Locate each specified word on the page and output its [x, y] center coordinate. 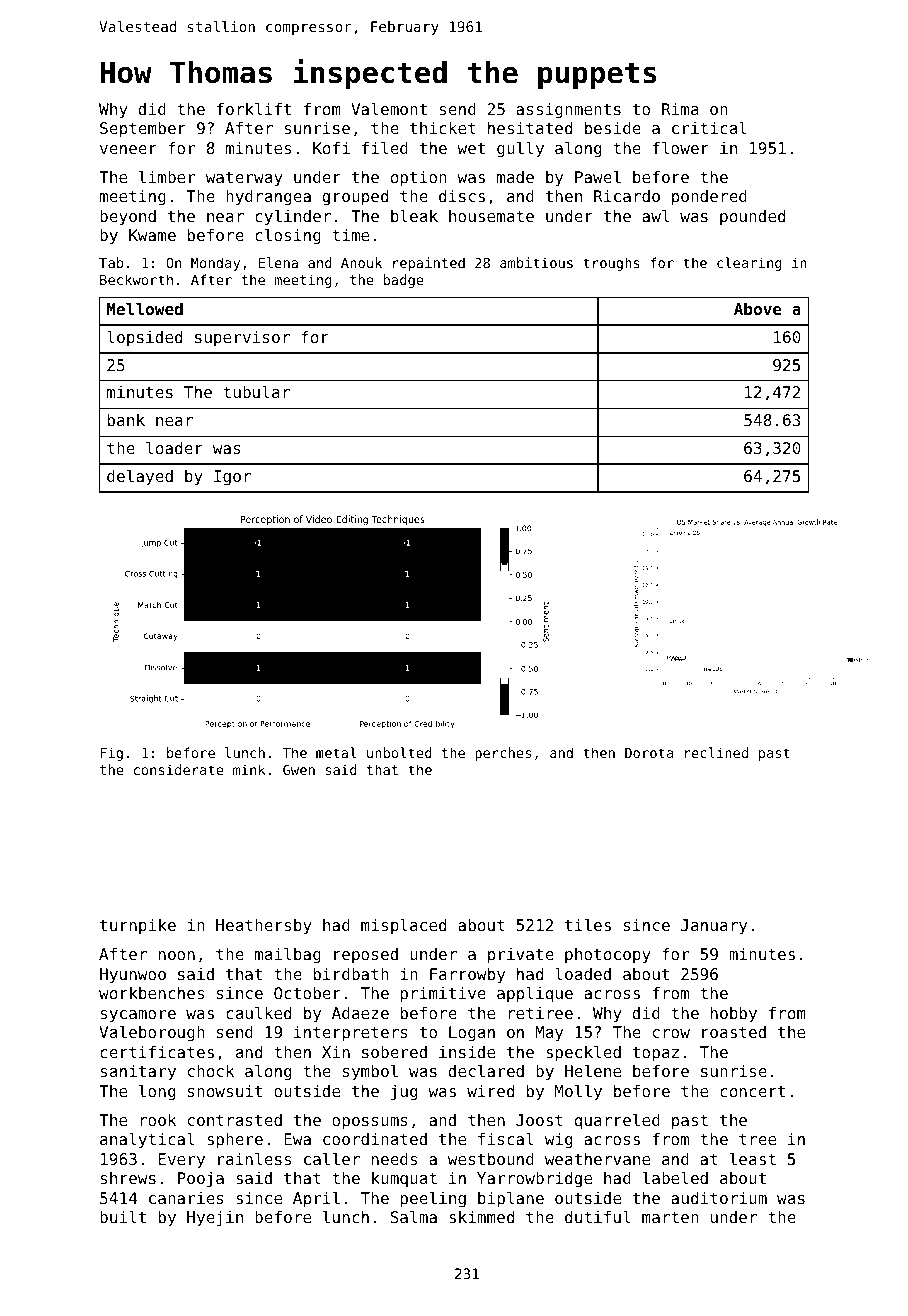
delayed [140, 477]
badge [403, 281]
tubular [256, 391]
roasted [734, 1032]
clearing [749, 264]
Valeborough [152, 1033]
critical [709, 127]
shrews [128, 1178]
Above [758, 309]
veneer [128, 149]
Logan [472, 1034]
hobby [734, 1015]
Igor [232, 478]
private [521, 956]
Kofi [331, 148]
